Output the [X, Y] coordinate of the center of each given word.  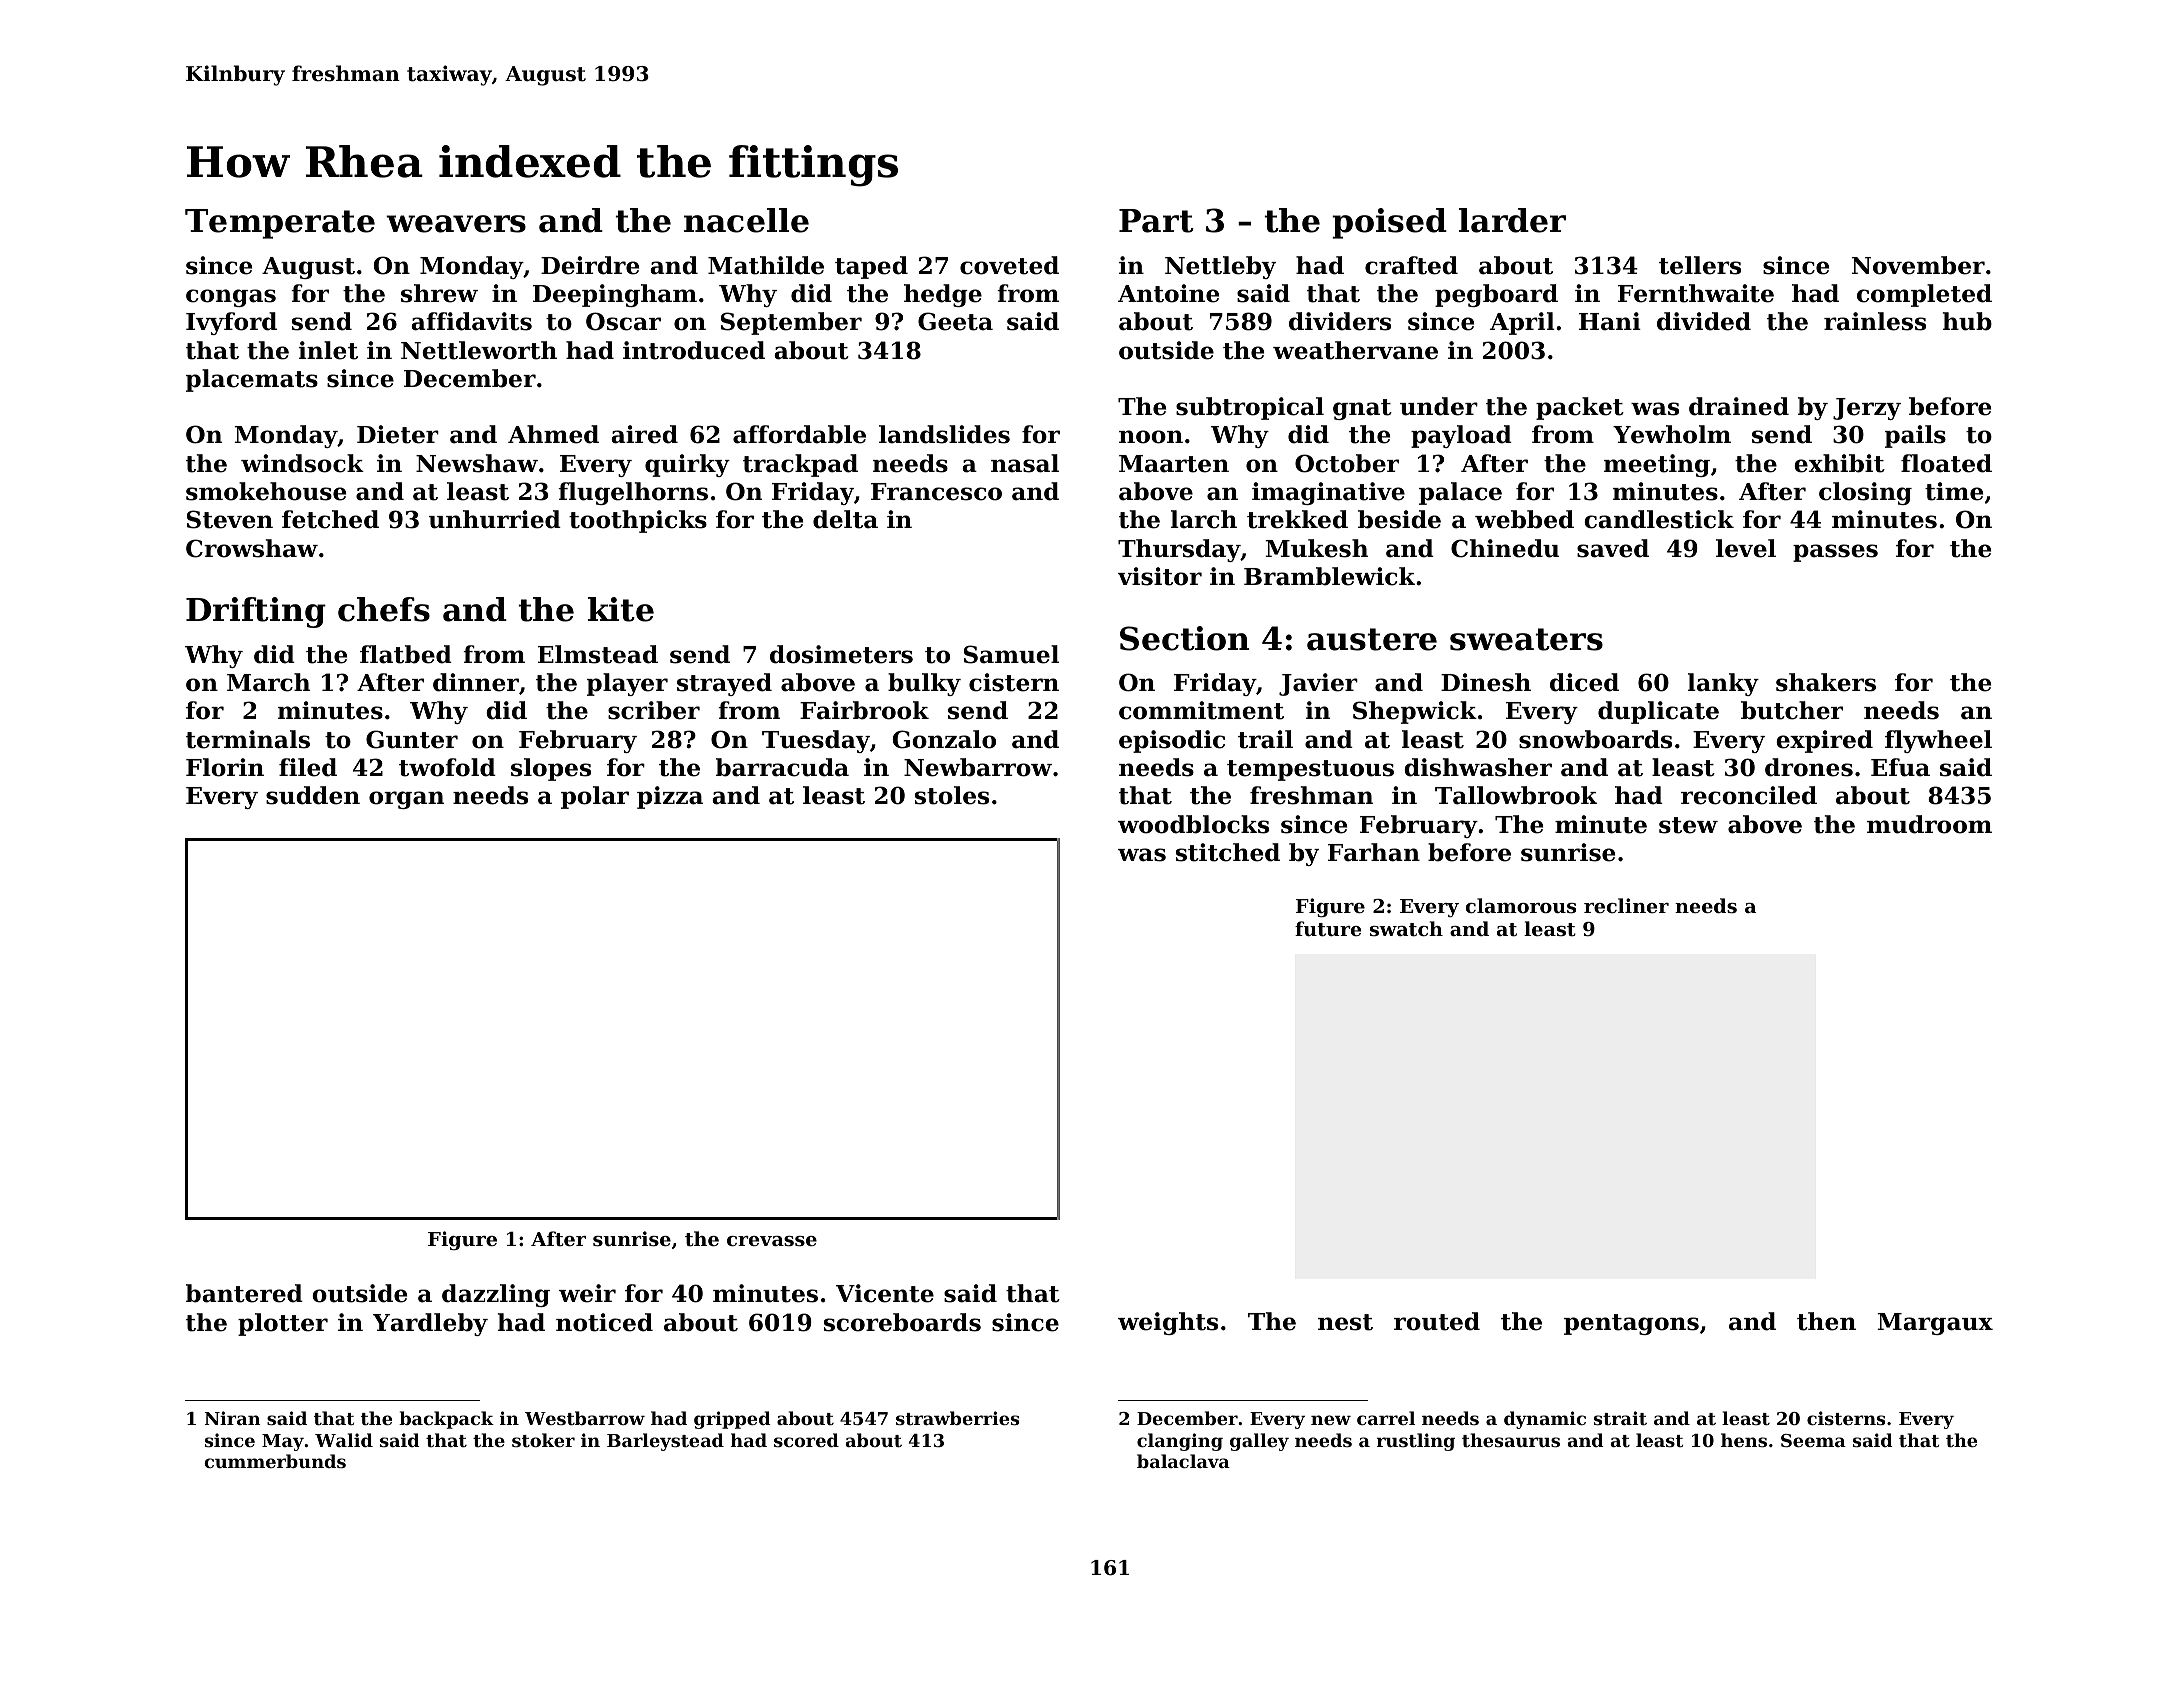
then [1826, 1321]
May [283, 1442]
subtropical [1250, 408]
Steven [230, 519]
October [1347, 463]
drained [1739, 406]
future [1328, 929]
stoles [952, 795]
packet [1580, 408]
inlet [328, 350]
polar [595, 797]
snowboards [1595, 739]
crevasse [772, 1241]
